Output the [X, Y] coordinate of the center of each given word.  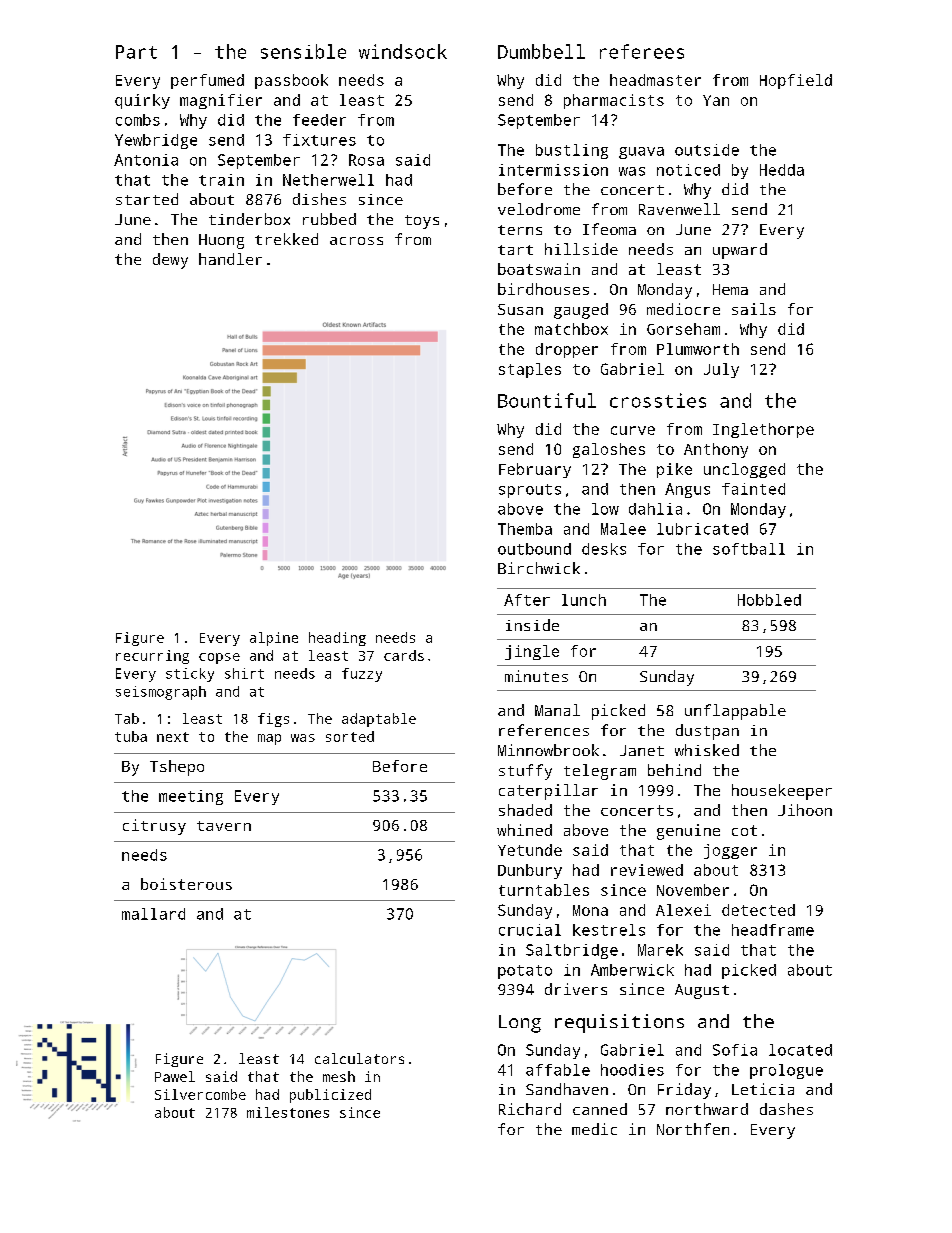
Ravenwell [679, 209]
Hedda [782, 170]
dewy [170, 261]
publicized [330, 1096]
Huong [221, 241]
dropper [567, 350]
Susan [520, 309]
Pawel [175, 1076]
